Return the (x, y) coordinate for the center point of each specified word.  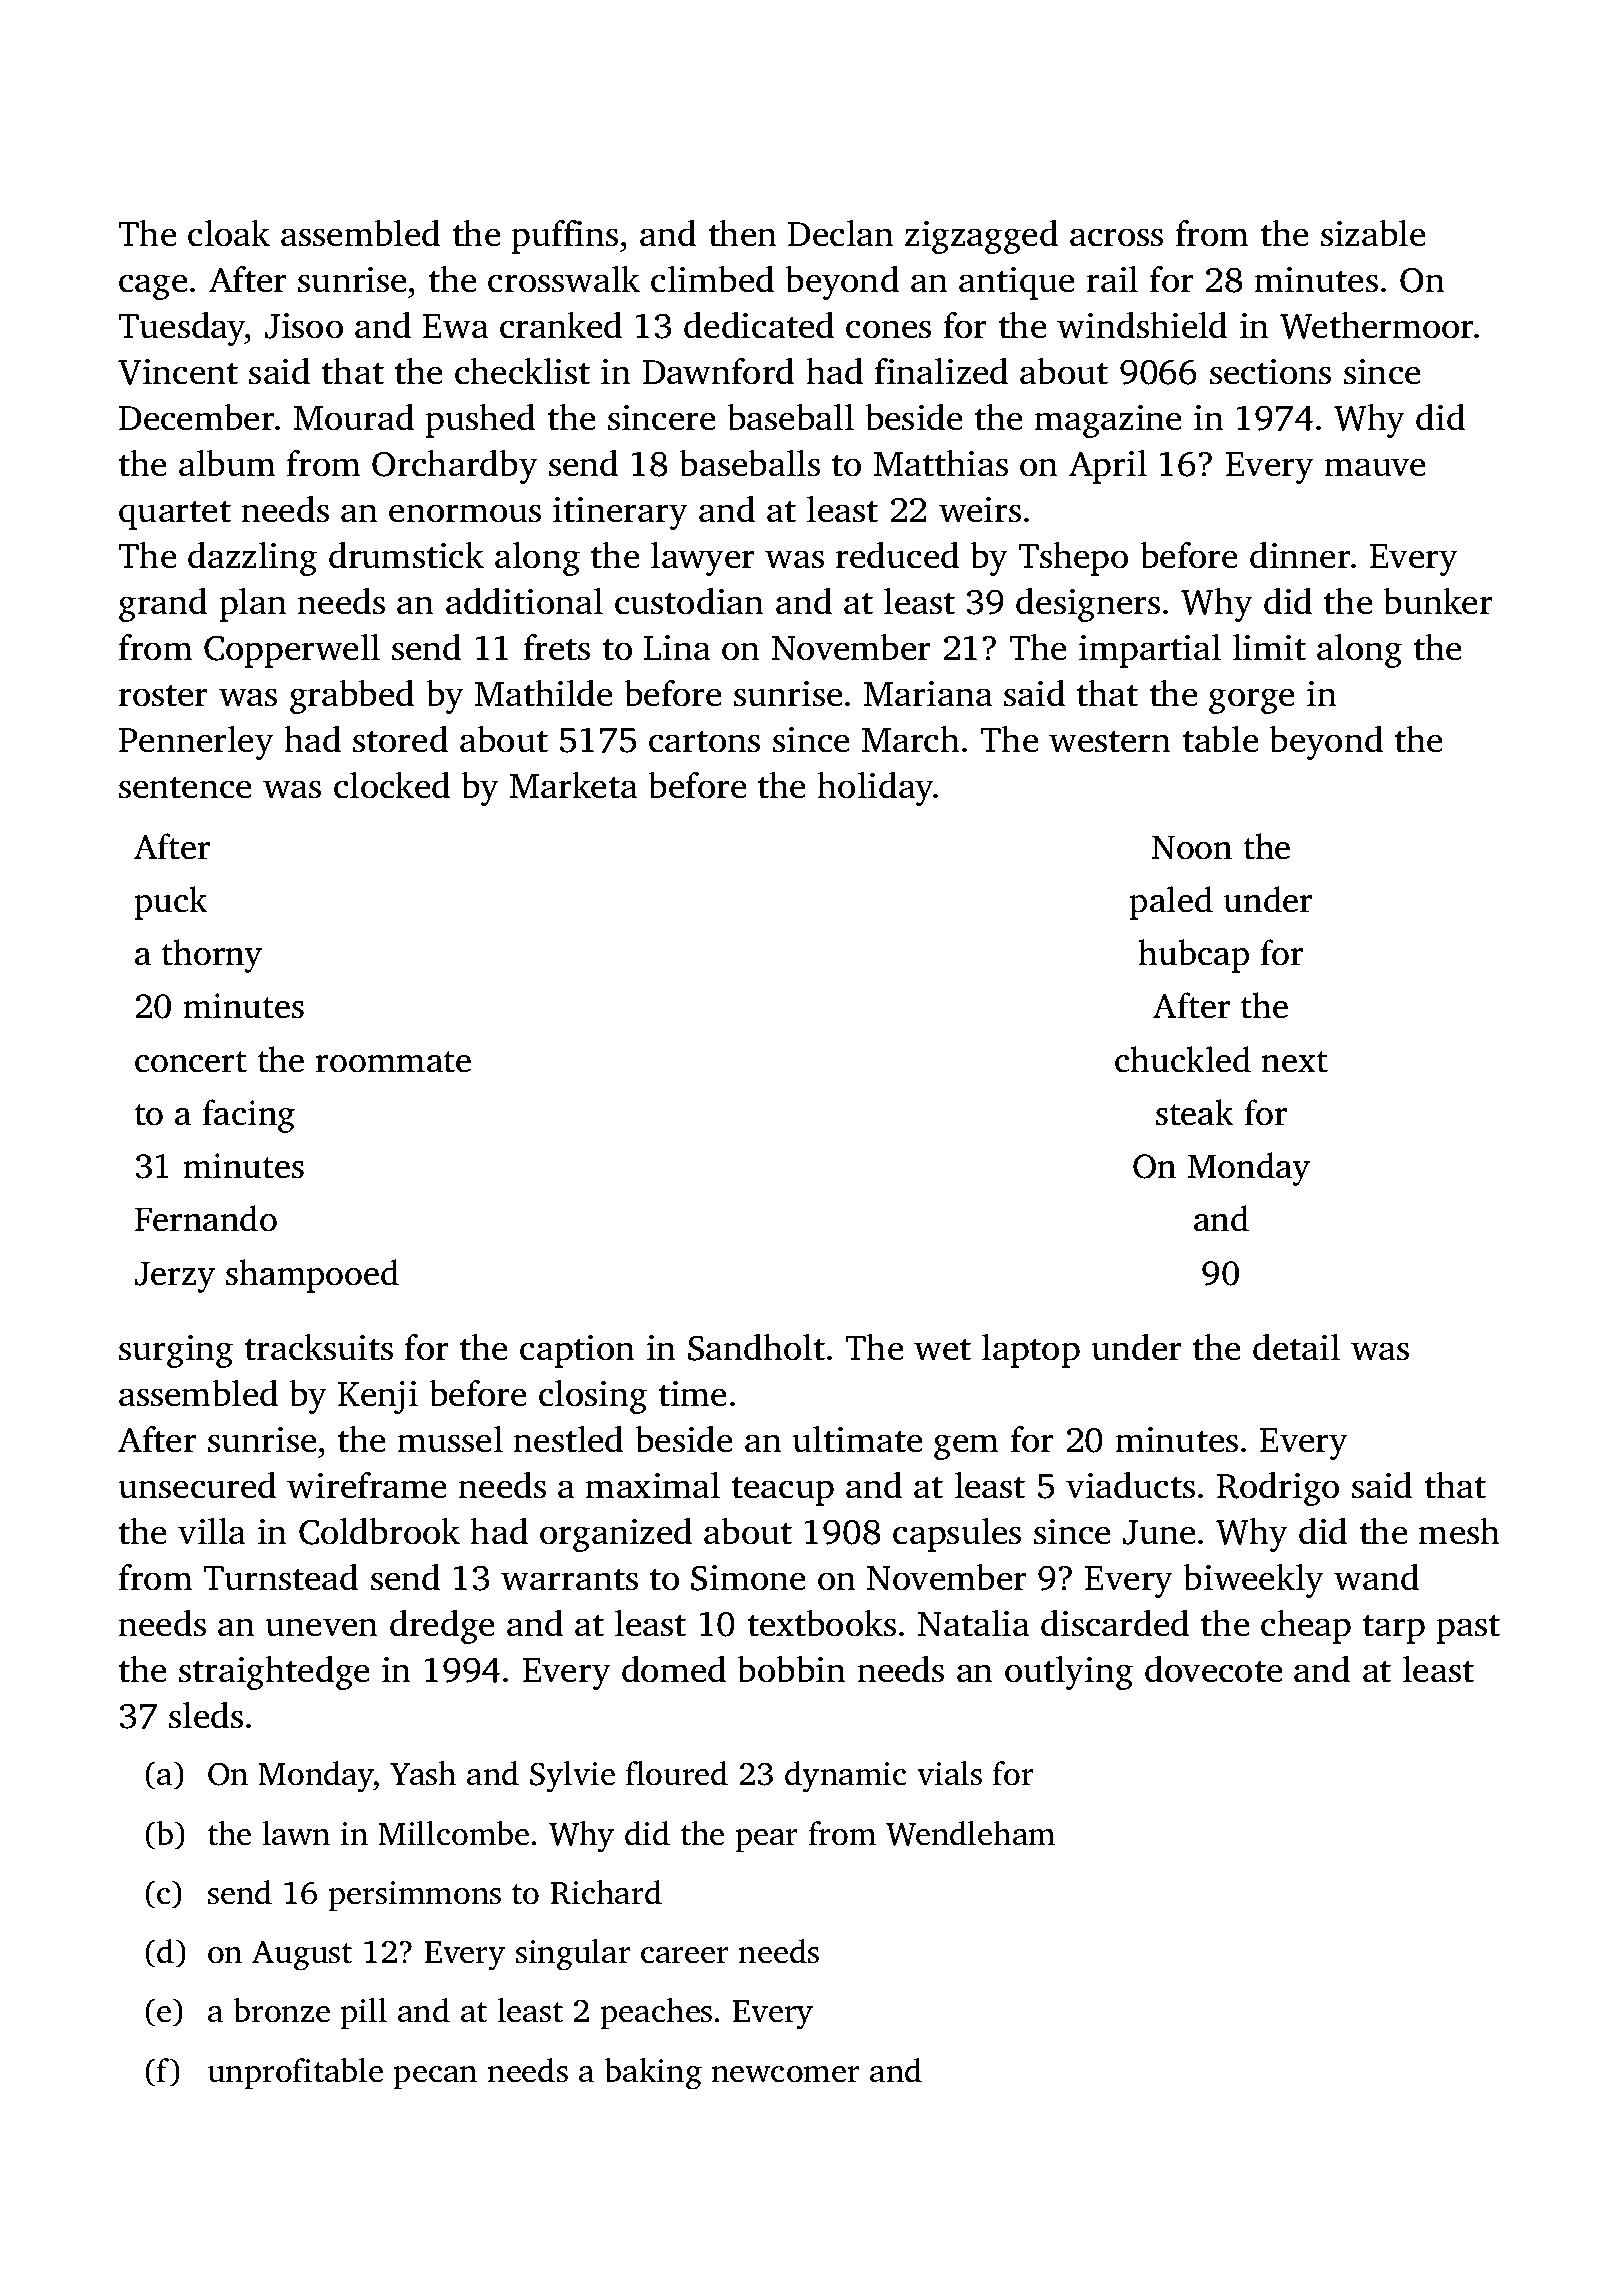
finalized (941, 371)
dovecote (1213, 1669)
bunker (1438, 601)
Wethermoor (1377, 325)
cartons (704, 741)
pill (363, 2013)
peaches (656, 2013)
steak (1194, 1112)
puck (171, 903)
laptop (1031, 1351)
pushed (480, 421)
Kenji (378, 1397)
